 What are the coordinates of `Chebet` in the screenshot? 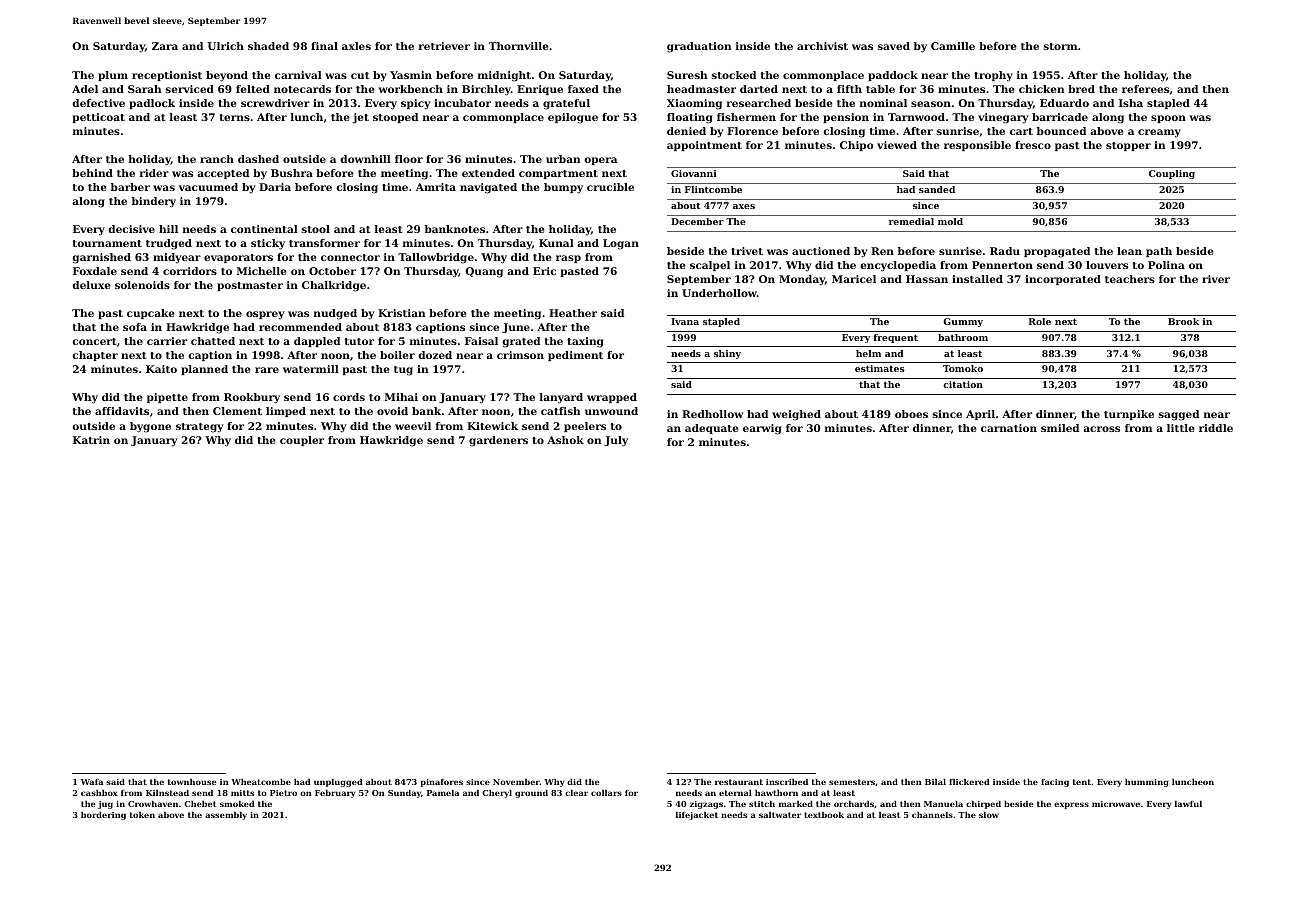 It's located at (200, 804).
